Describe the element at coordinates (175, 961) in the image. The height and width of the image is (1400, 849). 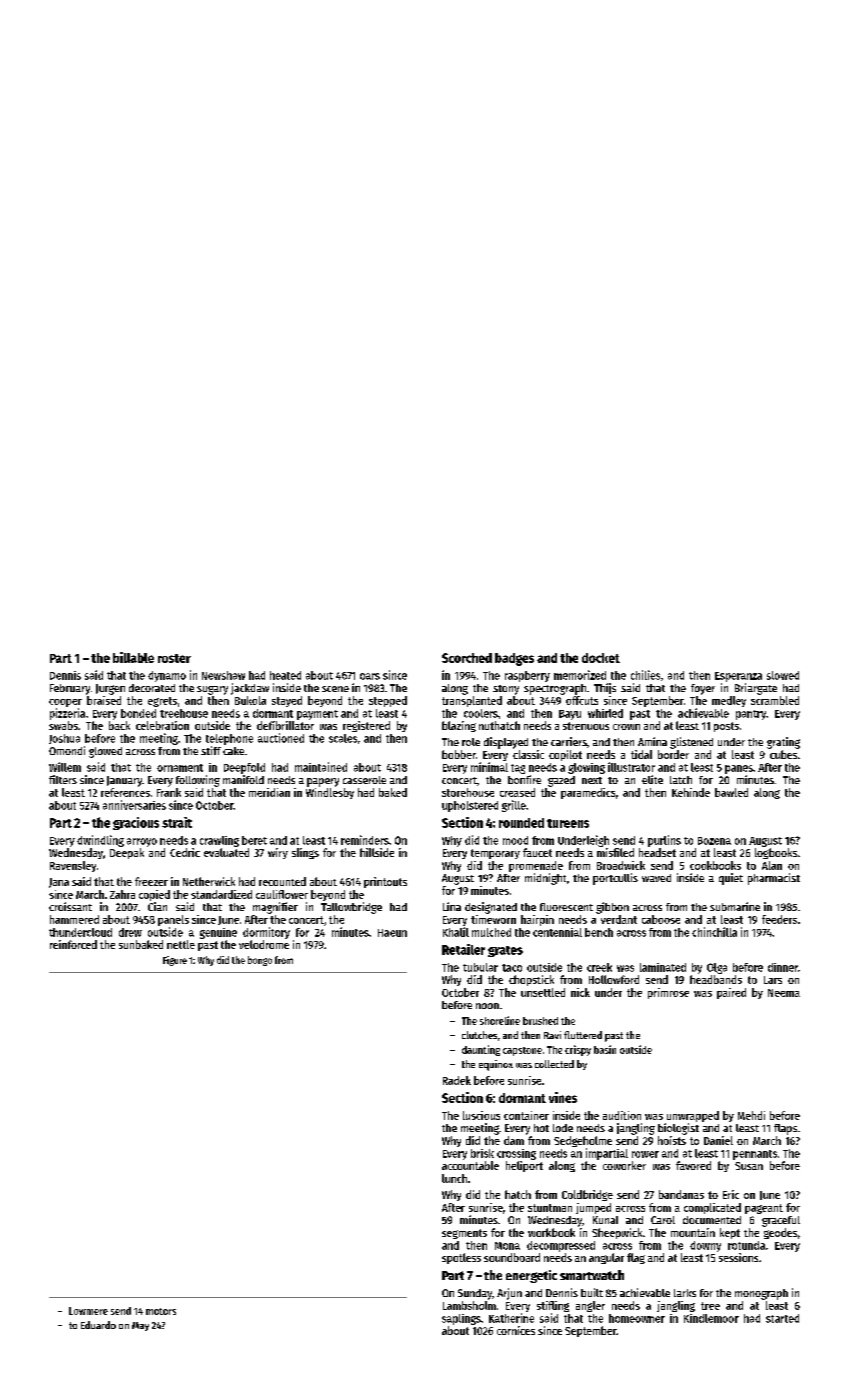
I see `Figure` at that location.
